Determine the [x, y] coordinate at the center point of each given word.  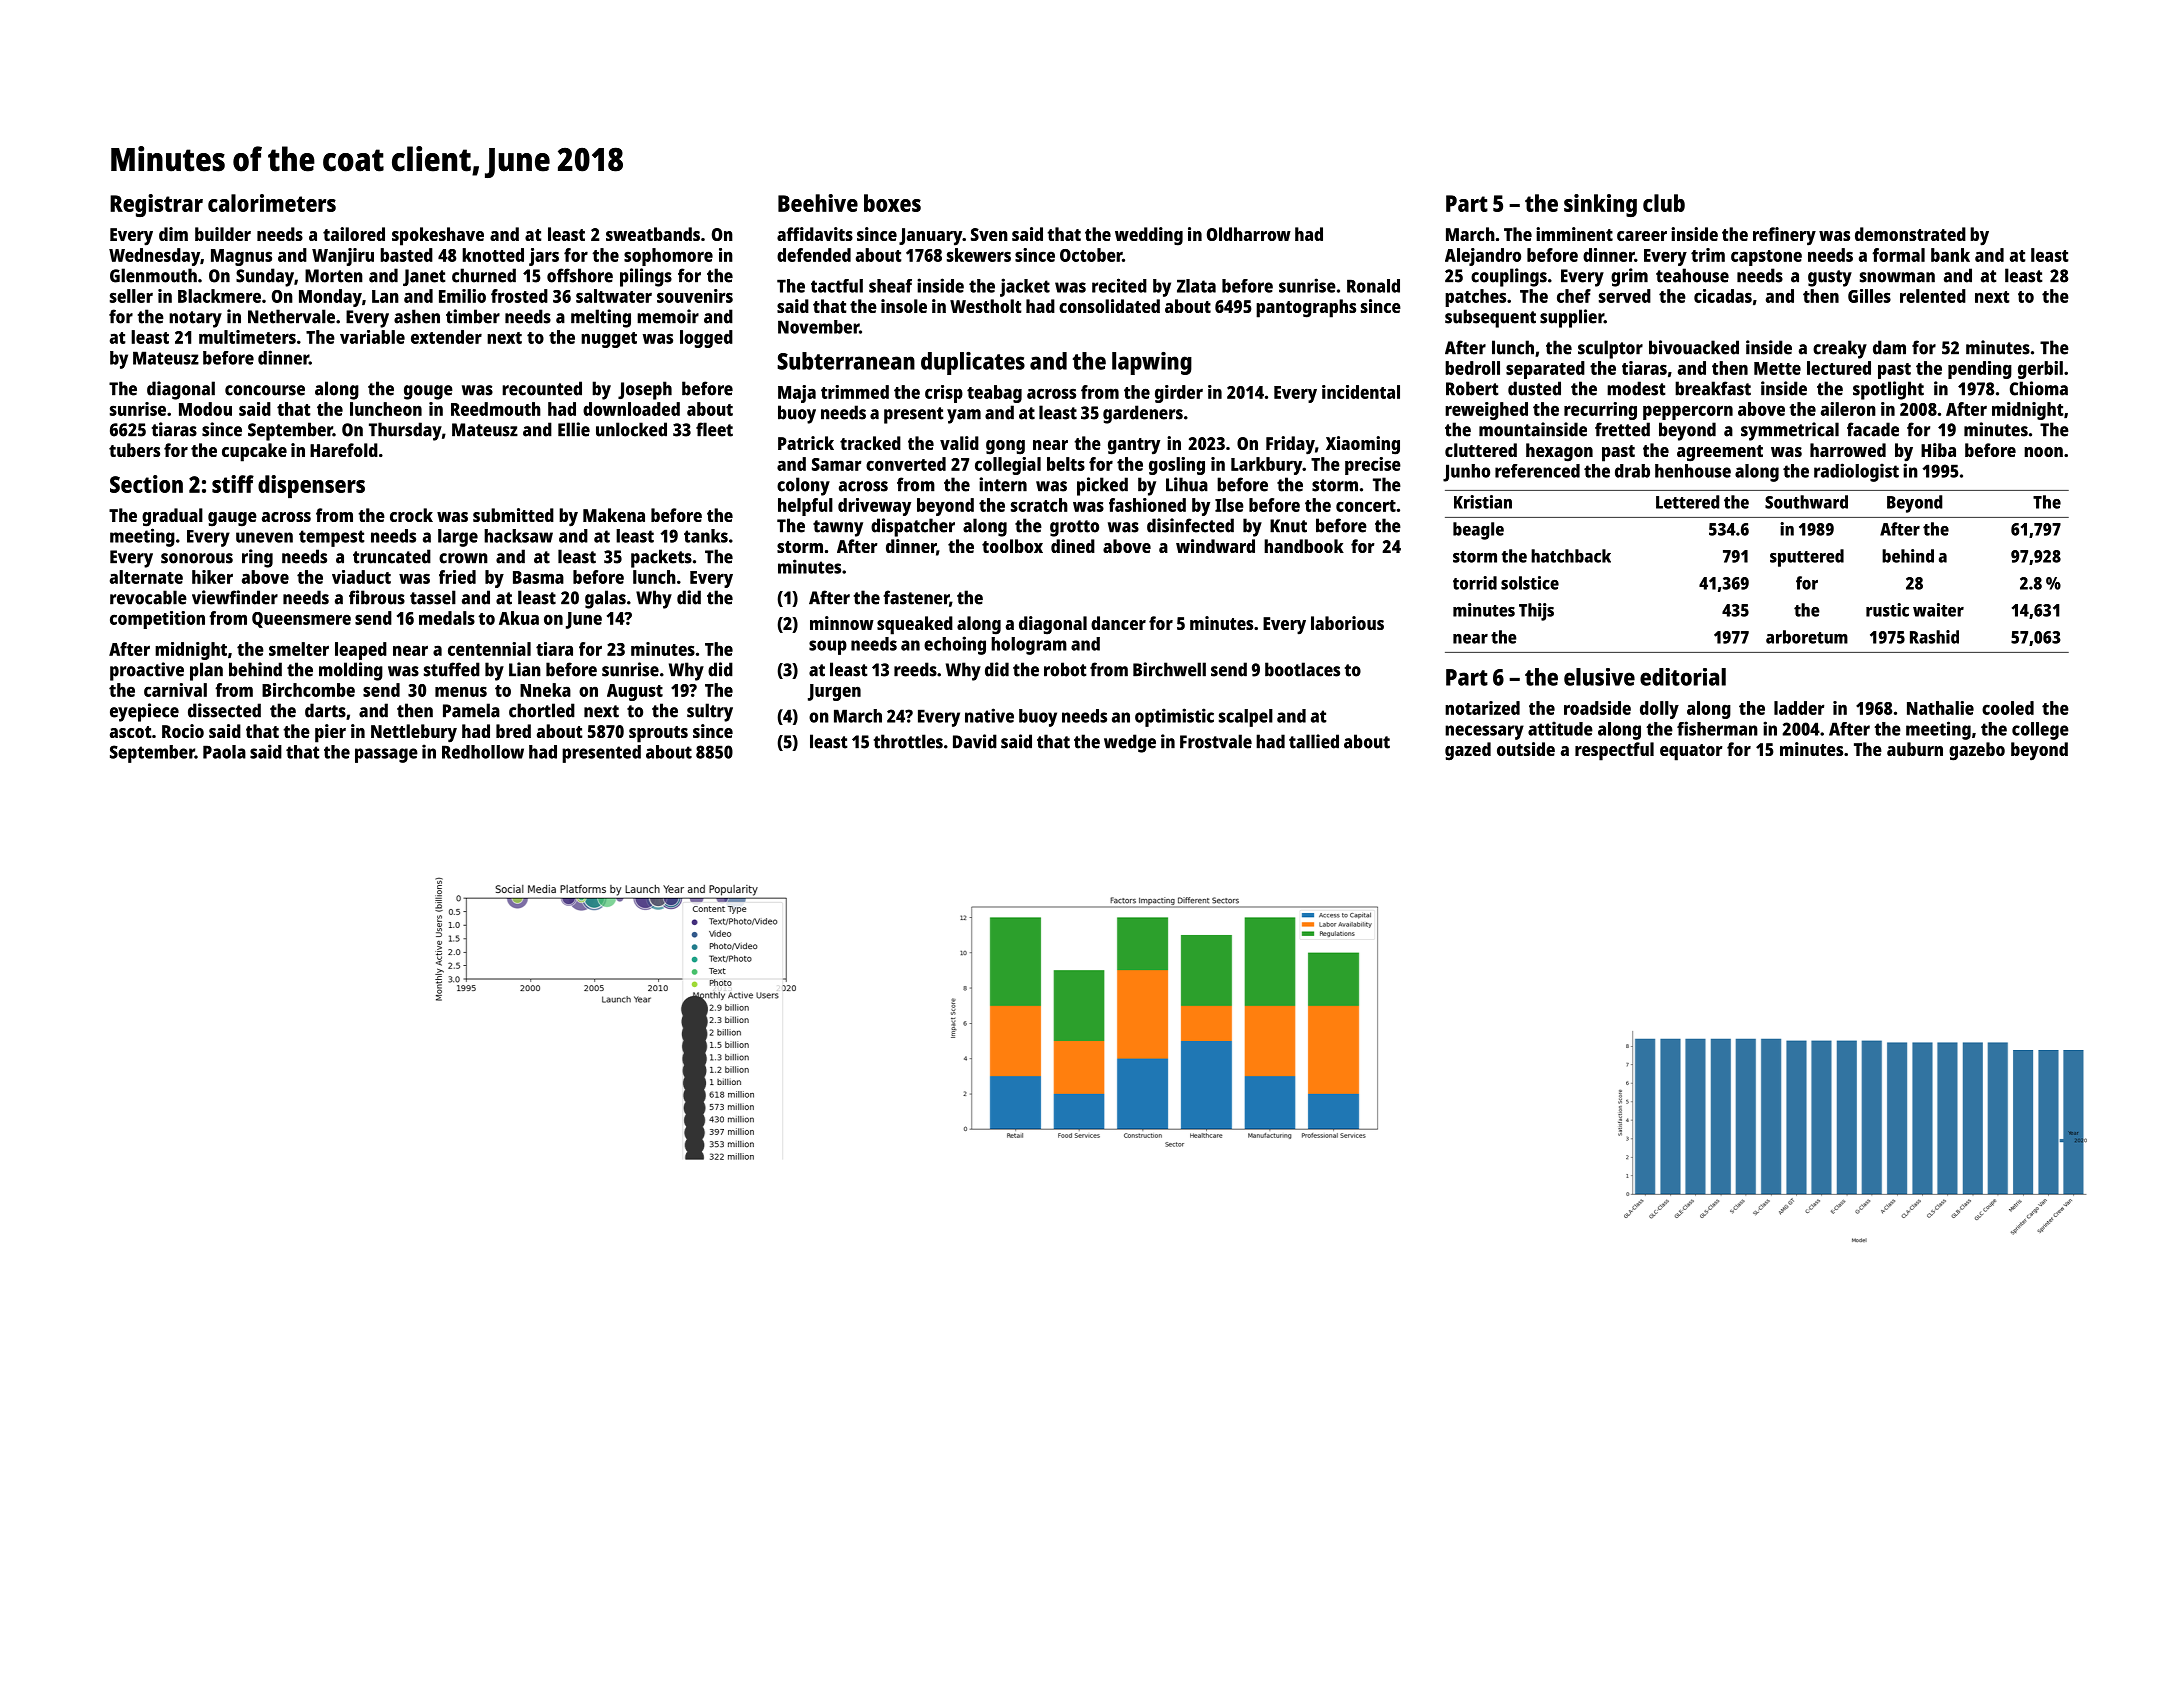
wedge [1130, 743]
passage [386, 755]
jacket [1025, 287]
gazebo [1977, 751]
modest [1636, 388]
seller [131, 296]
